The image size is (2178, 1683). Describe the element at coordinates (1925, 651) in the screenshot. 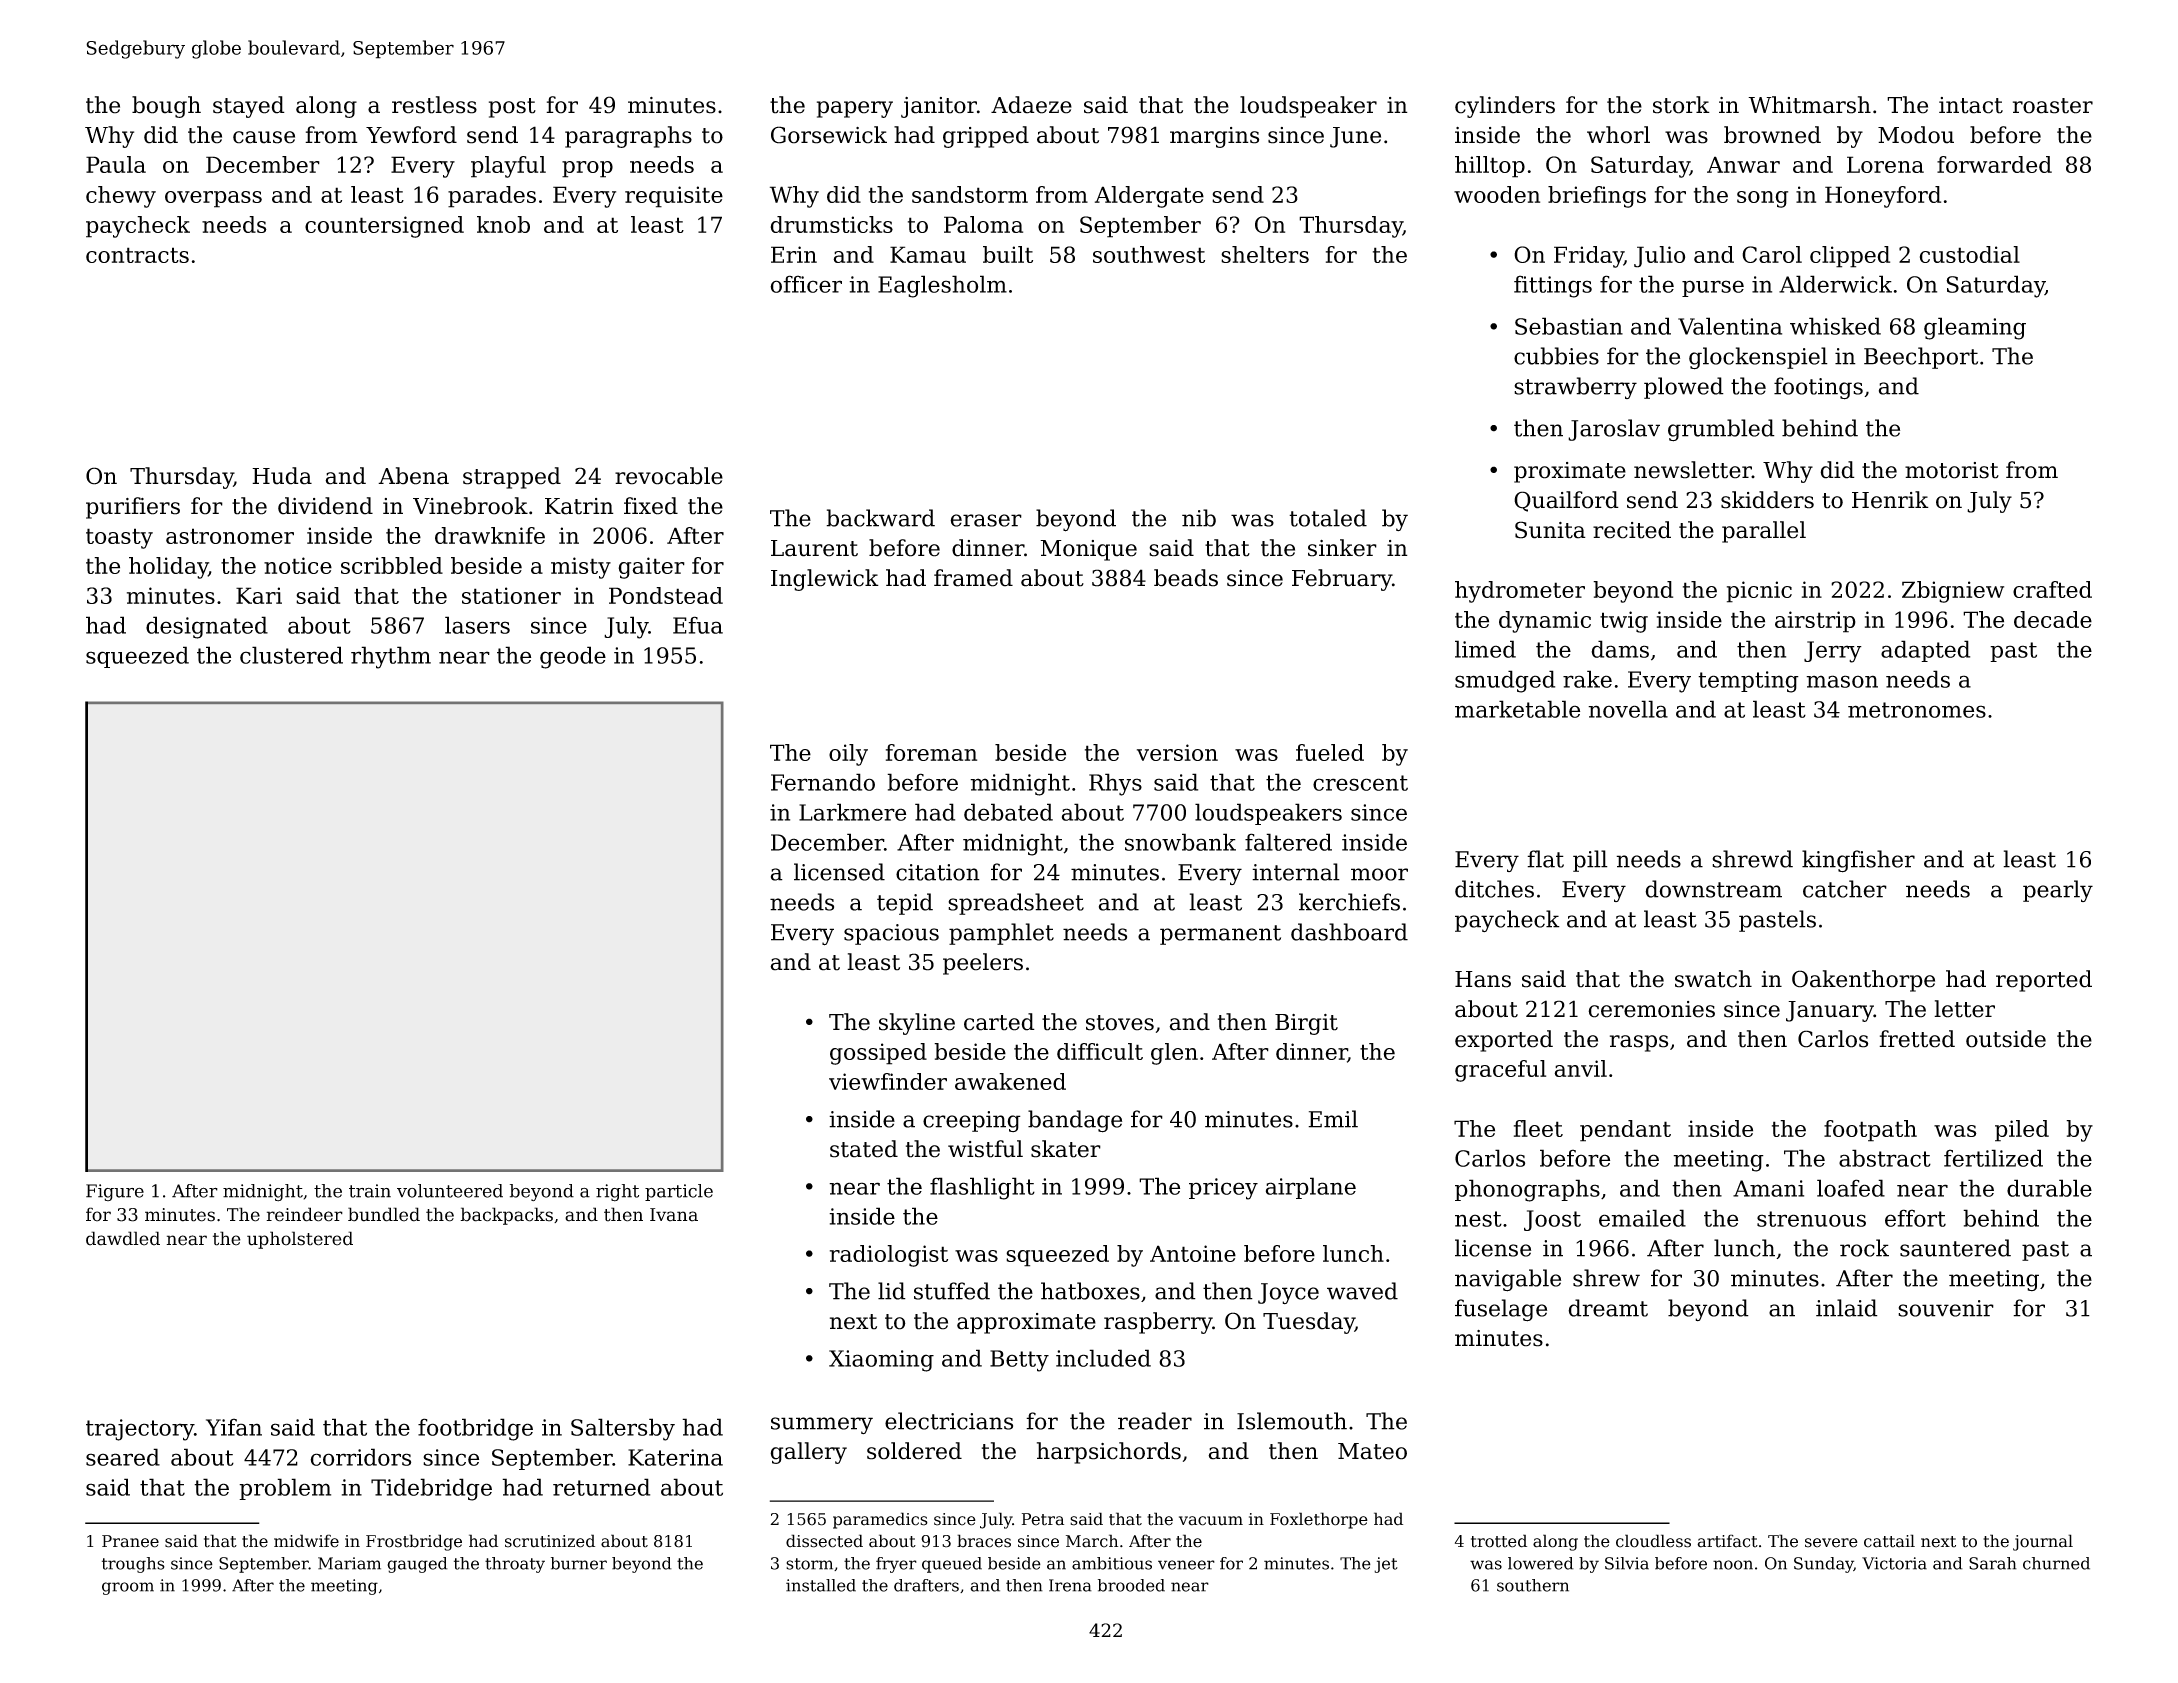

I see `adapted` at that location.
